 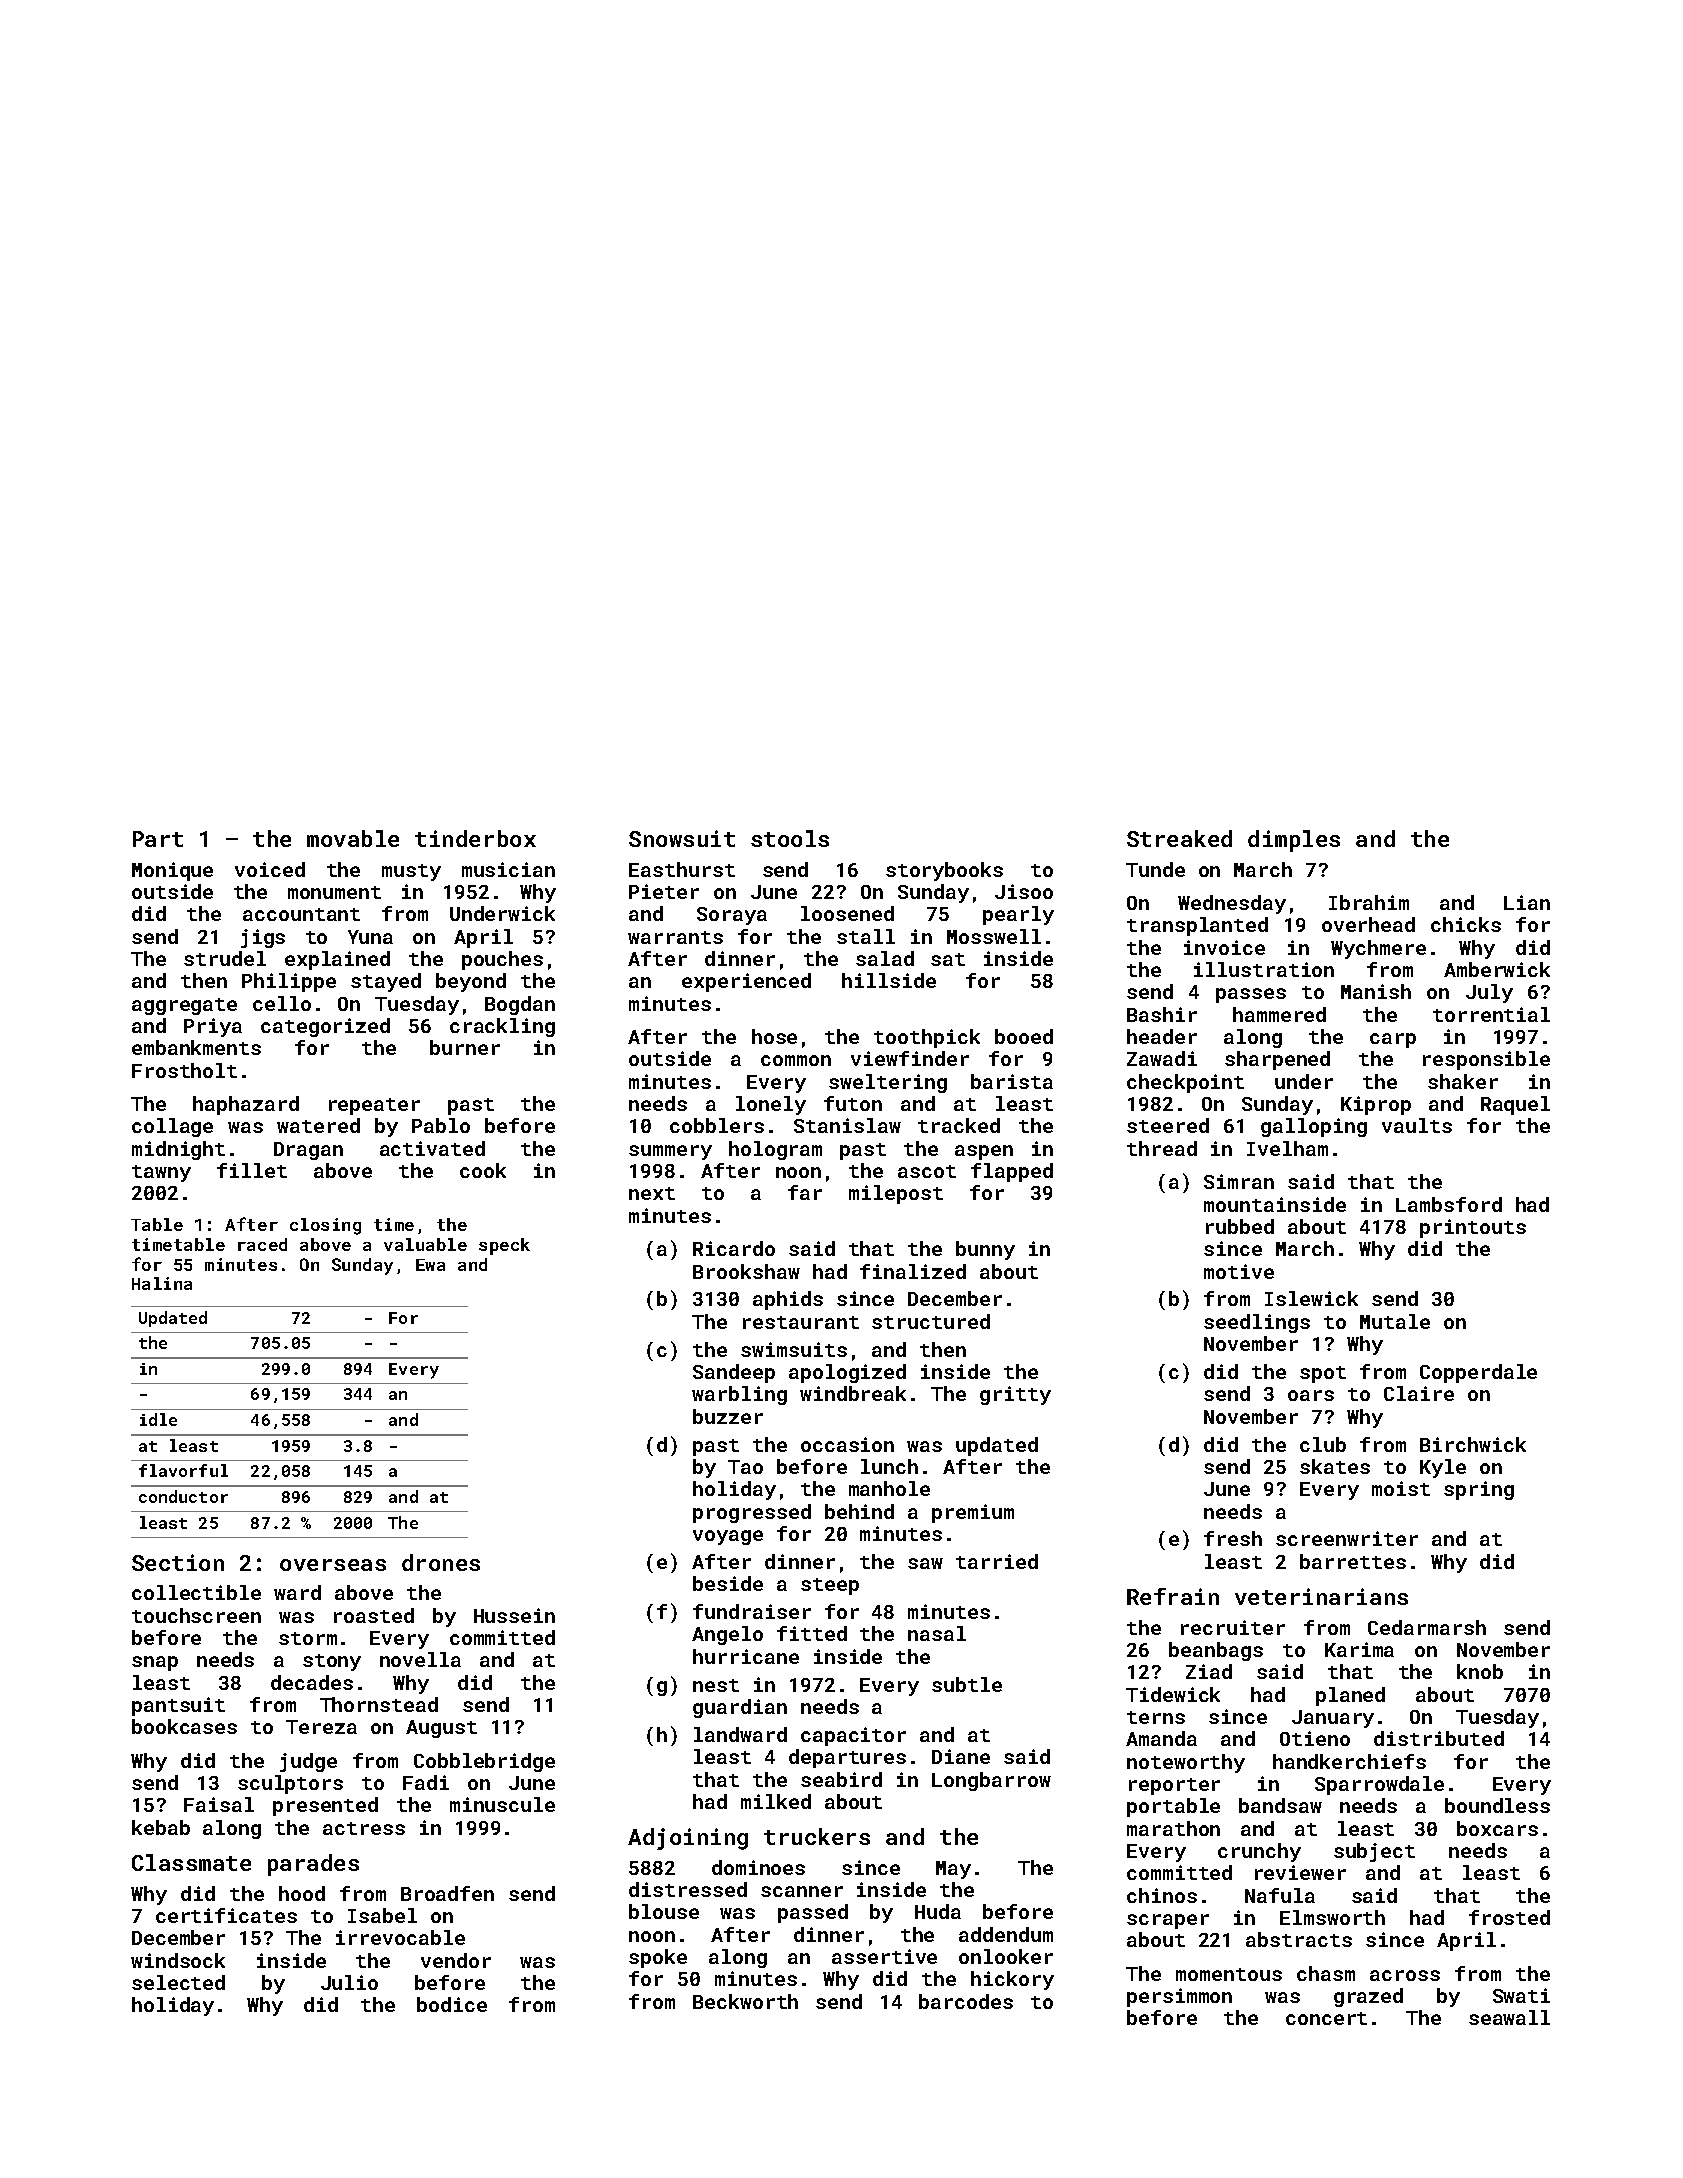 I want to click on torrential, so click(x=1491, y=1014).
